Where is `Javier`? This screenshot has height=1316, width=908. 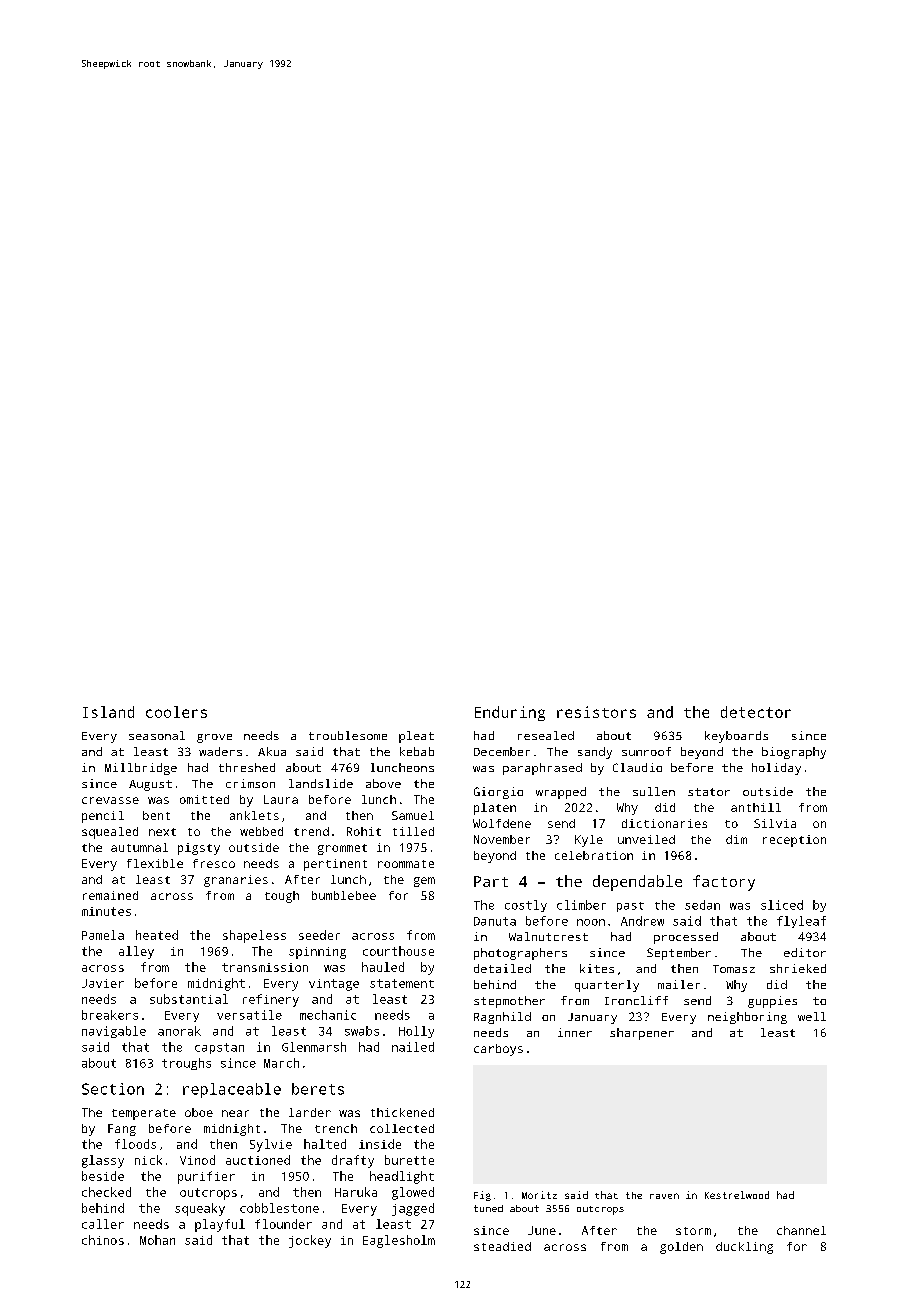 Javier is located at coordinates (103, 983).
